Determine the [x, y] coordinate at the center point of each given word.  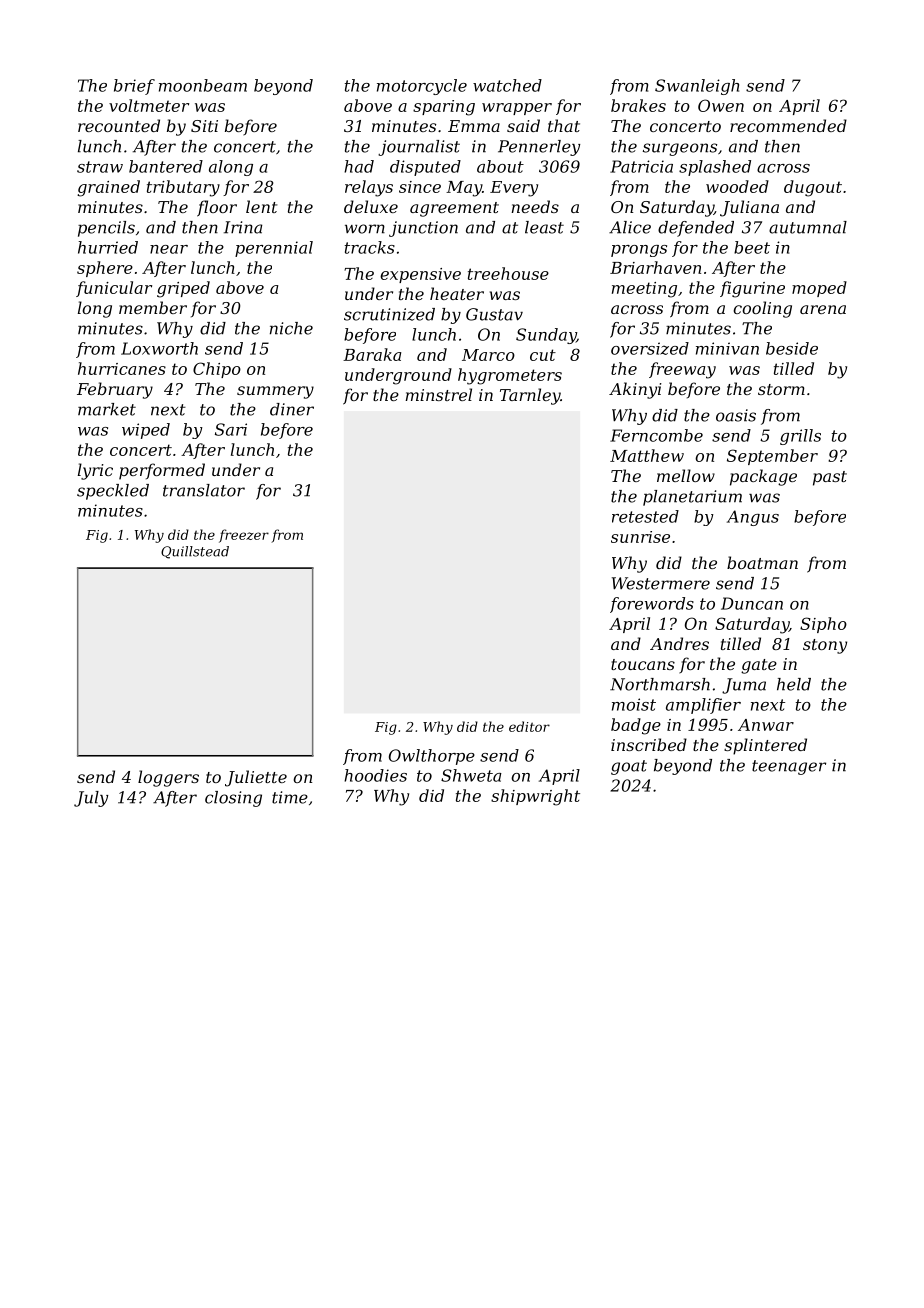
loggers [168, 778]
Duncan [752, 603]
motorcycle [422, 87]
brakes [638, 105]
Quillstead [195, 552]
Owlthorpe [432, 757]
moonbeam [203, 85]
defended [696, 229]
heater [457, 293]
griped [183, 289]
